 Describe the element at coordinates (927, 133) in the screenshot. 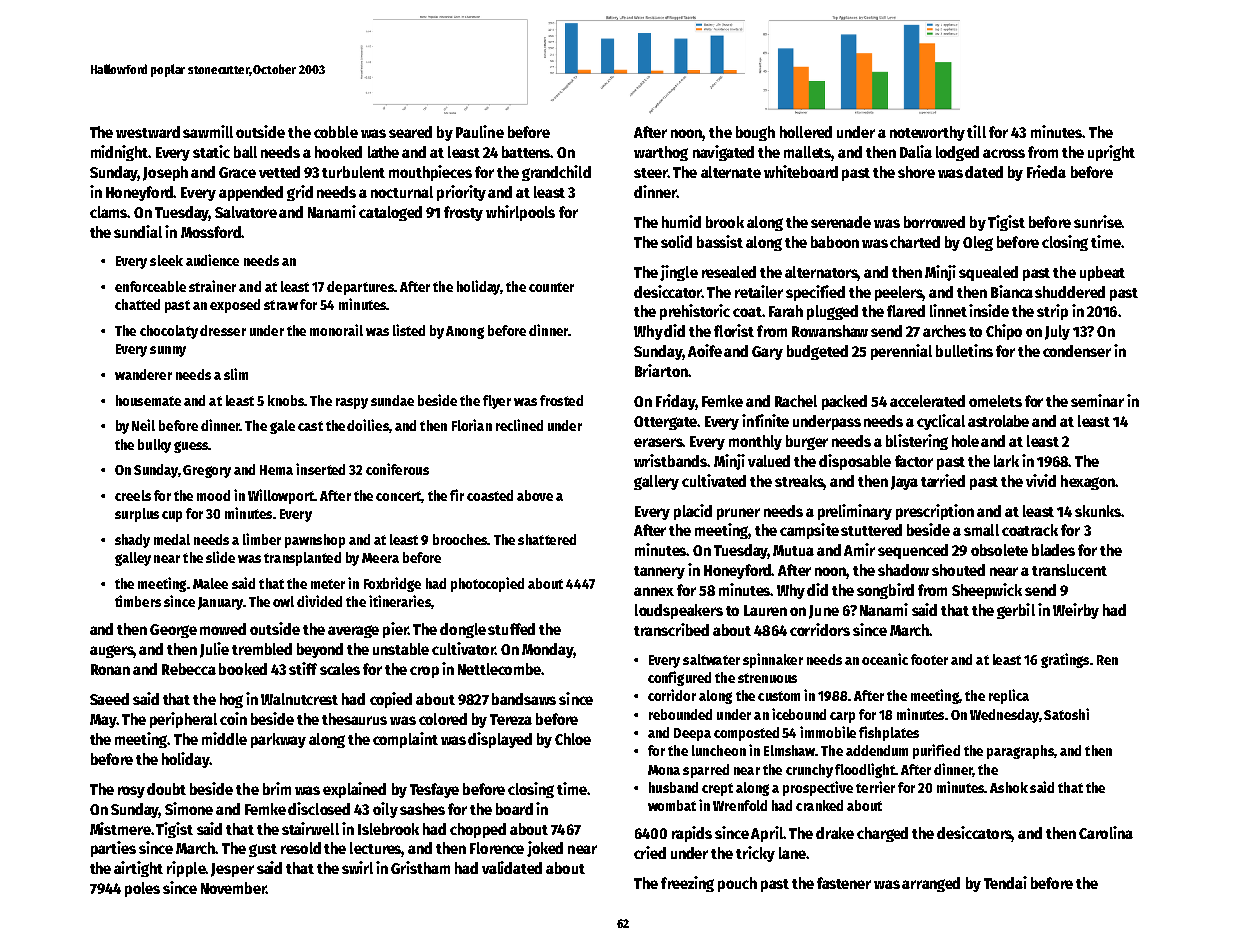

I see `noteworthy` at that location.
